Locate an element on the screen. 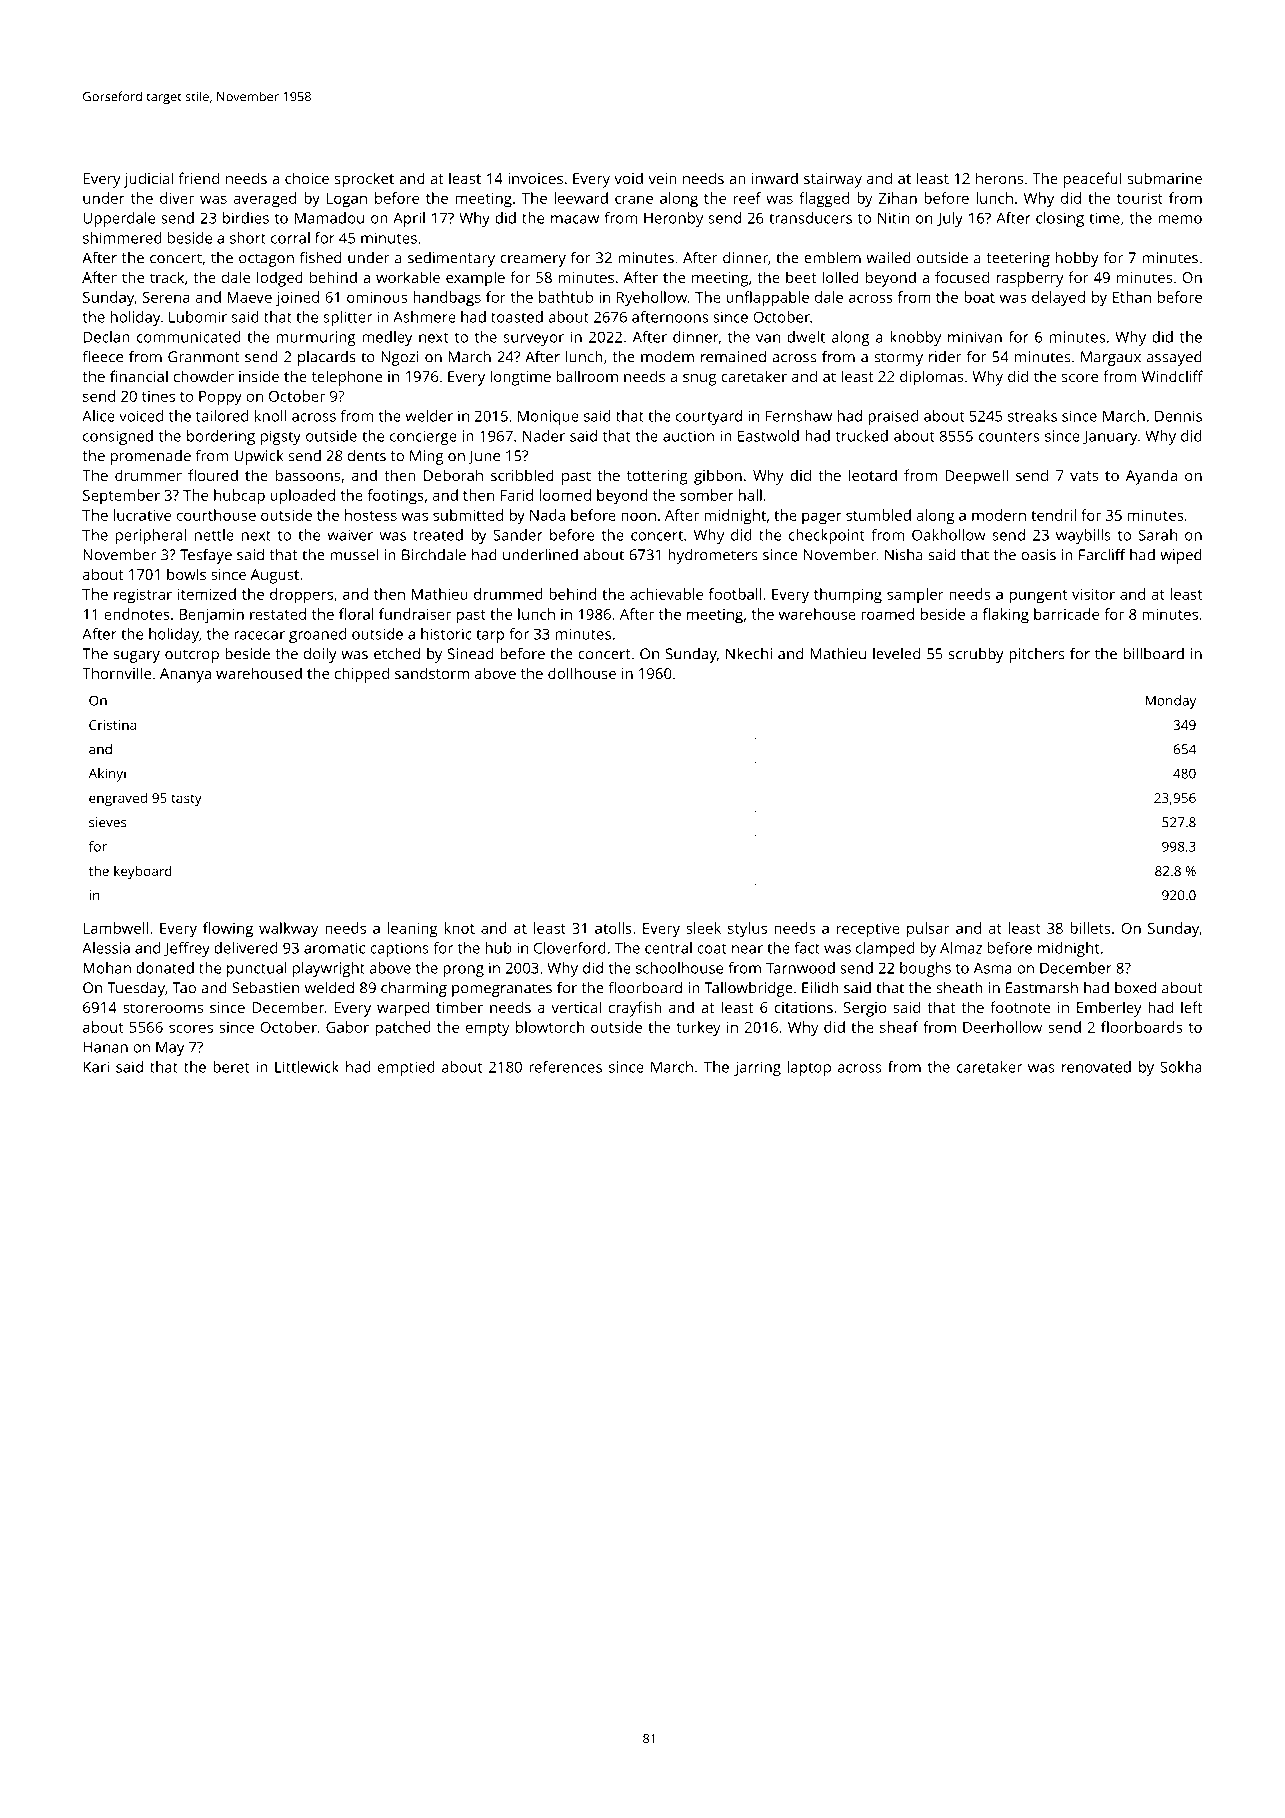 This screenshot has height=1818, width=1285. lucrative is located at coordinates (142, 515).
